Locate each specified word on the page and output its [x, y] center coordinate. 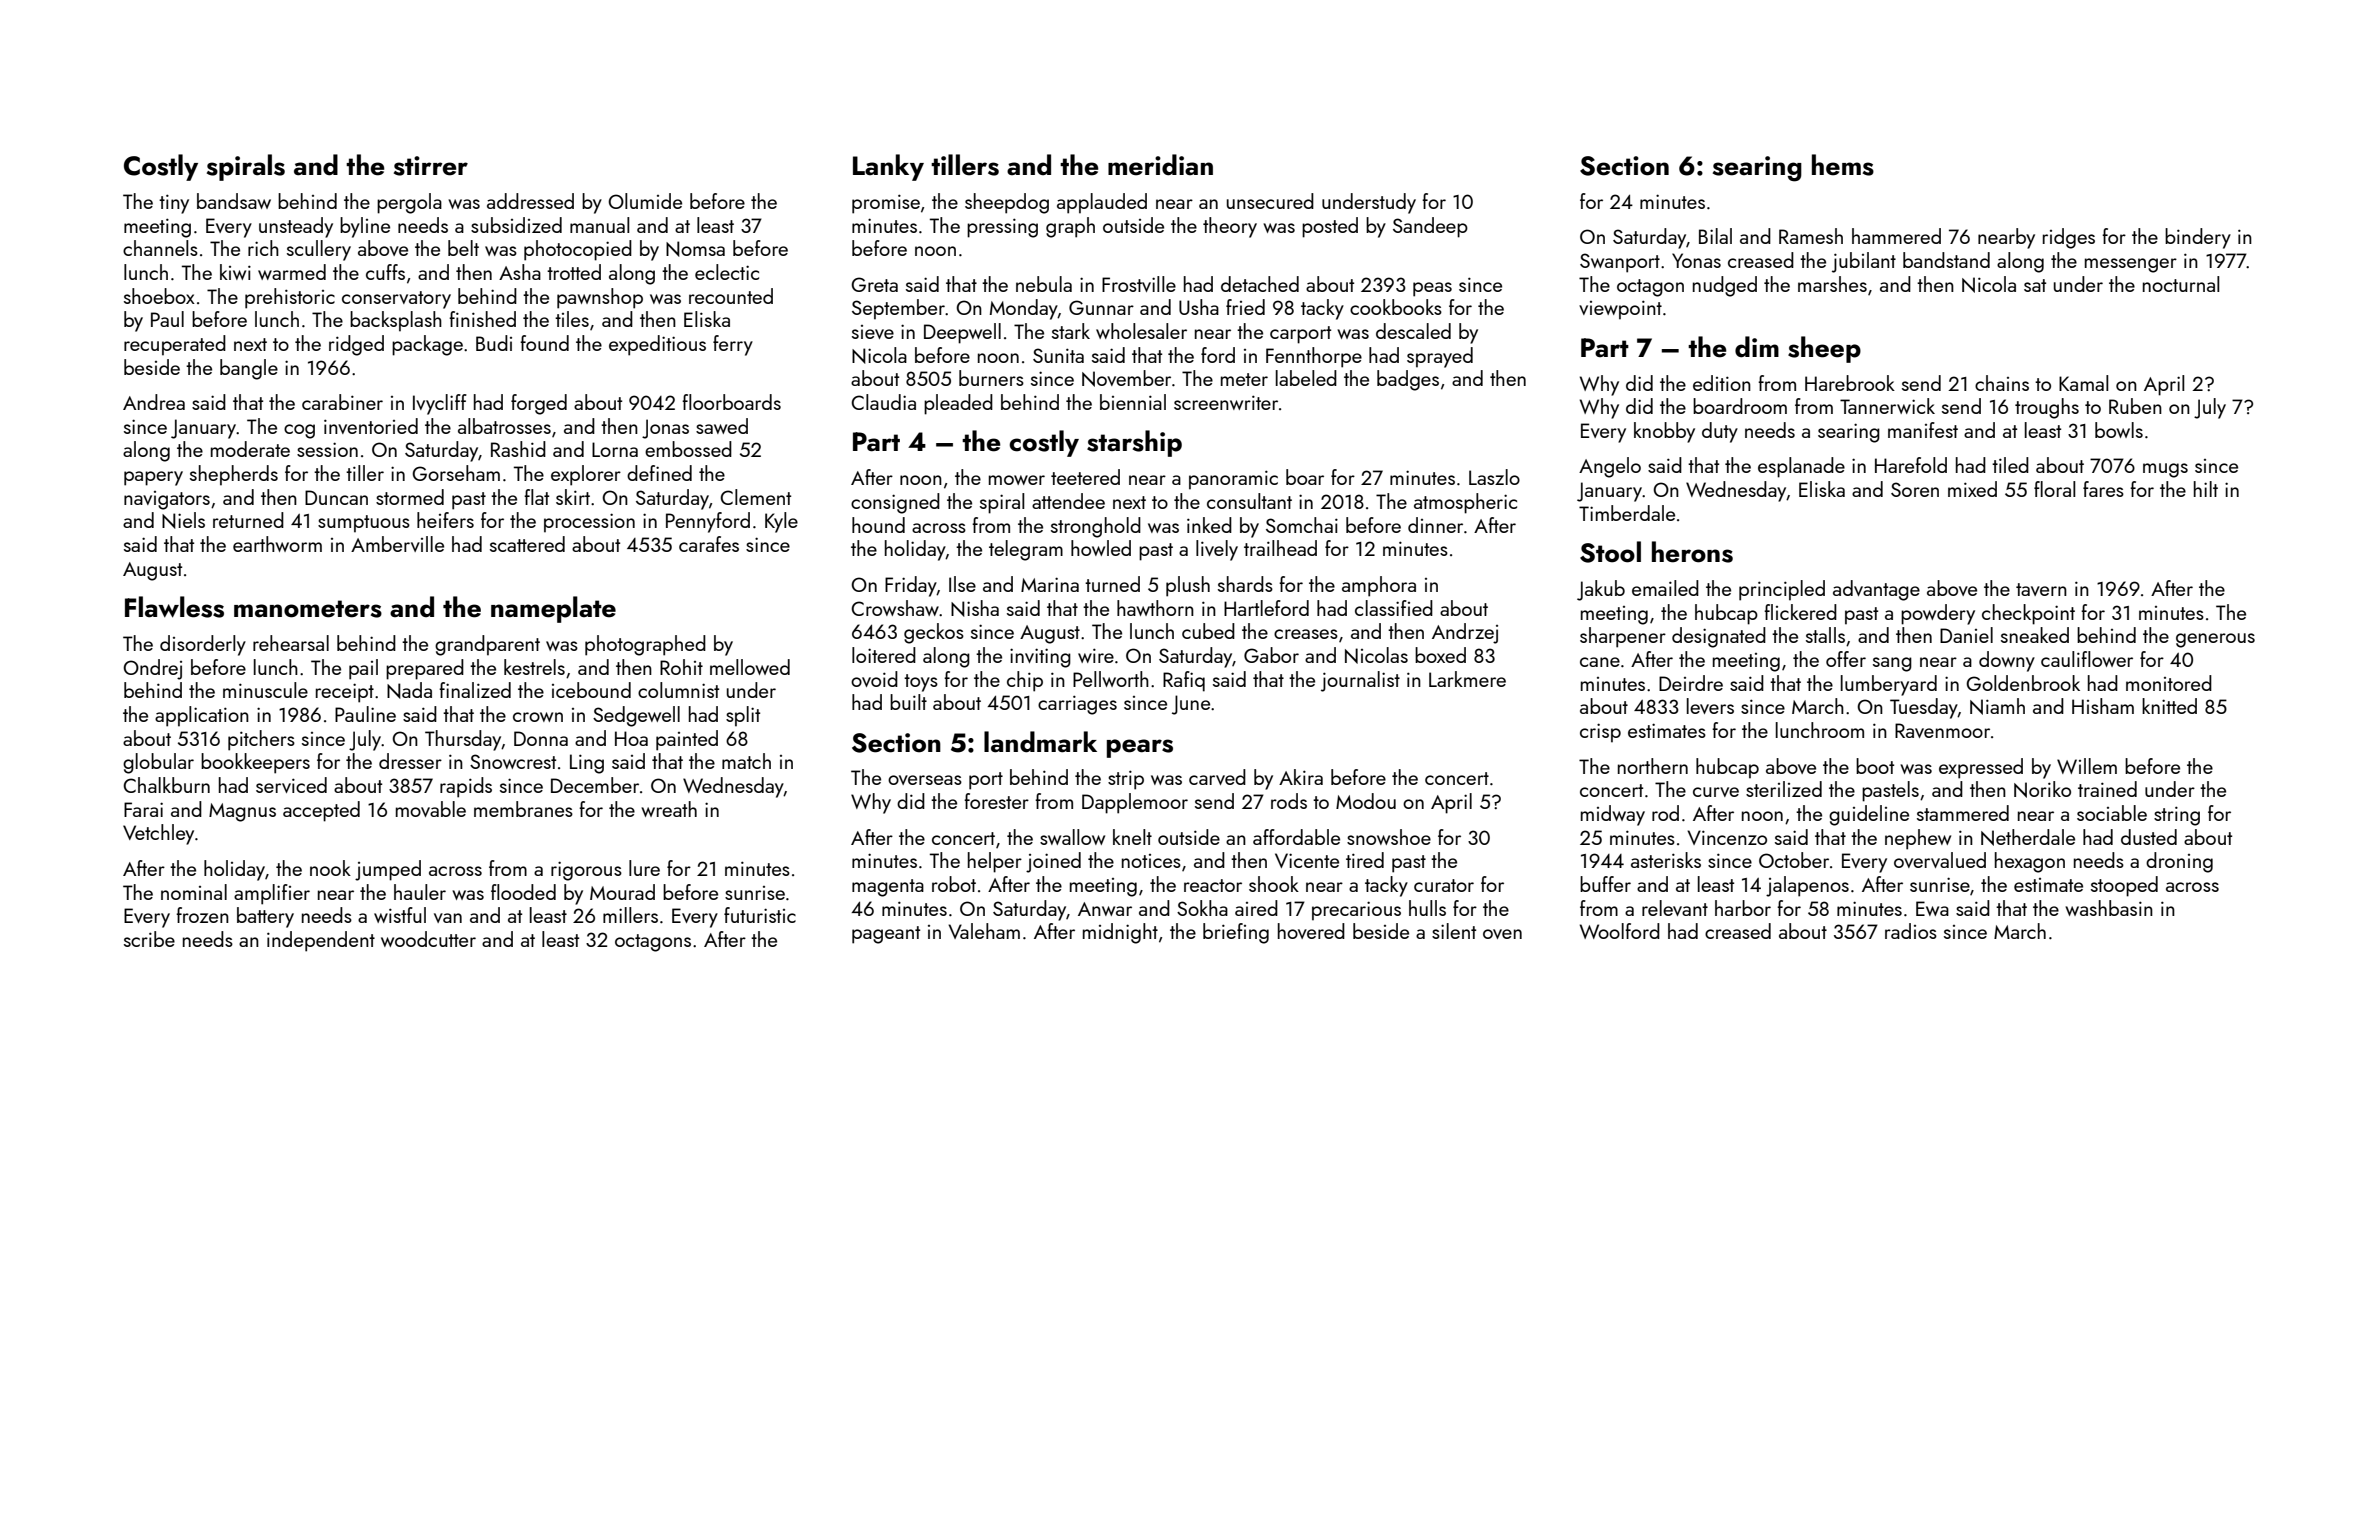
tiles [572, 319]
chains [2002, 383]
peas [1432, 289]
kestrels [534, 667]
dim [1757, 347]
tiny [174, 204]
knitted [2169, 706]
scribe [149, 939]
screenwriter [1226, 402]
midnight [1120, 933]
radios [1911, 931]
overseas [925, 780]
